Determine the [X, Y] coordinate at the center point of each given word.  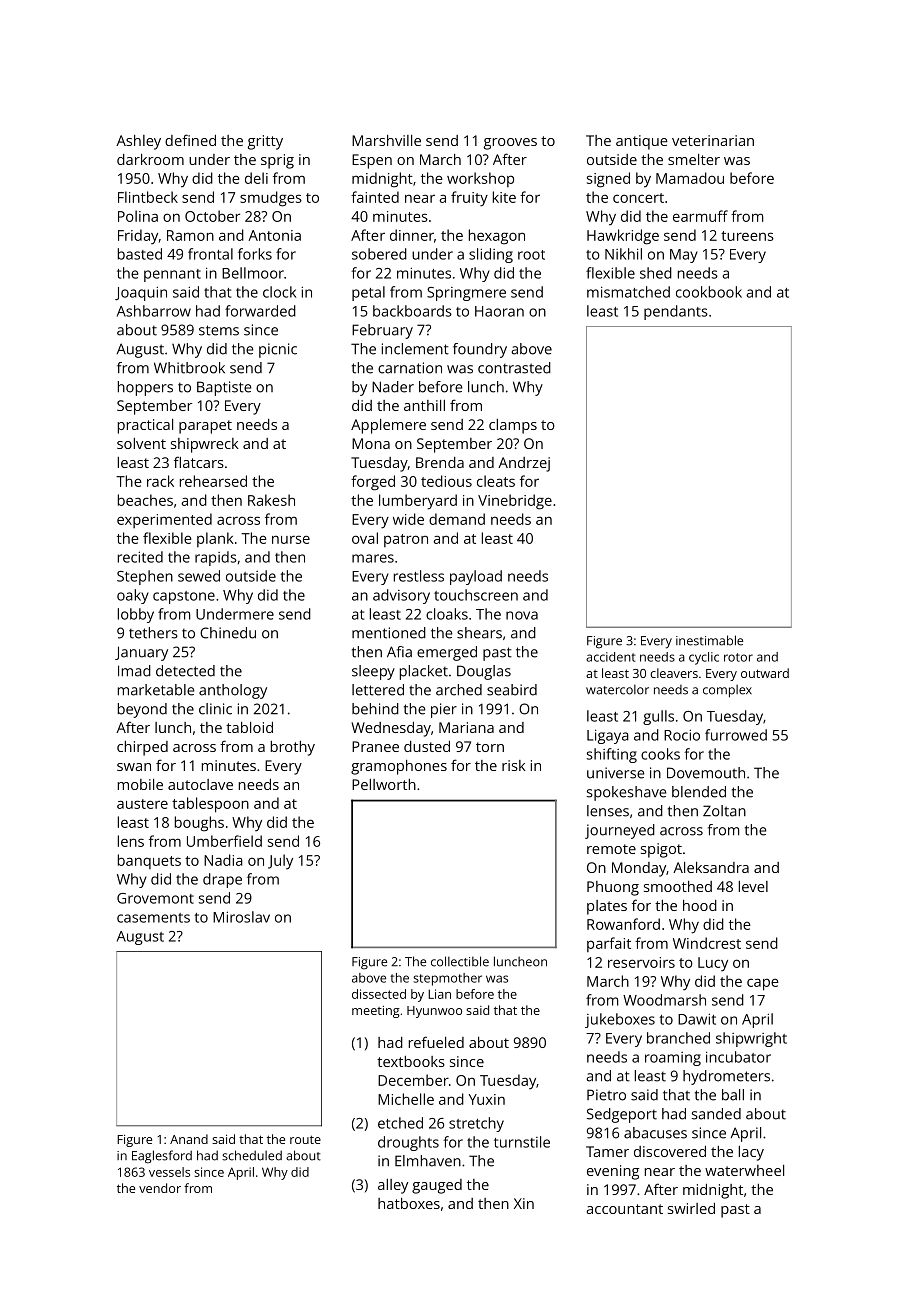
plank [215, 539]
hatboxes [409, 1203]
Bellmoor [253, 273]
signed [608, 180]
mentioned [389, 633]
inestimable [709, 640]
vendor [160, 1188]
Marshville [386, 140]
